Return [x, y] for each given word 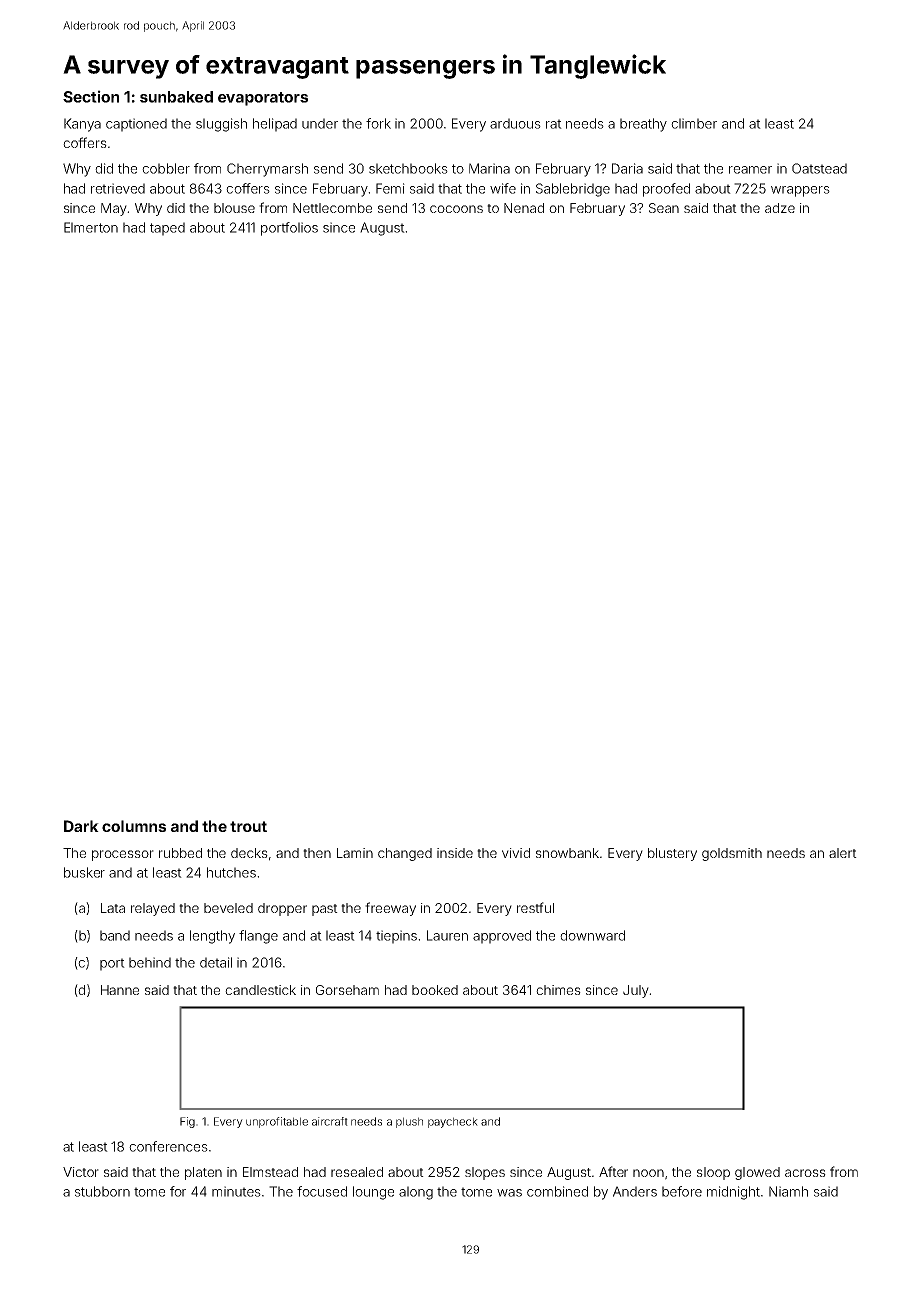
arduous [515, 123]
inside [455, 853]
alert [843, 853]
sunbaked [176, 97]
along [416, 1193]
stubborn [102, 1191]
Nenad [524, 208]
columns [134, 826]
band [115, 935]
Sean [664, 208]
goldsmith [732, 854]
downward [592, 935]
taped [167, 229]
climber [694, 123]
